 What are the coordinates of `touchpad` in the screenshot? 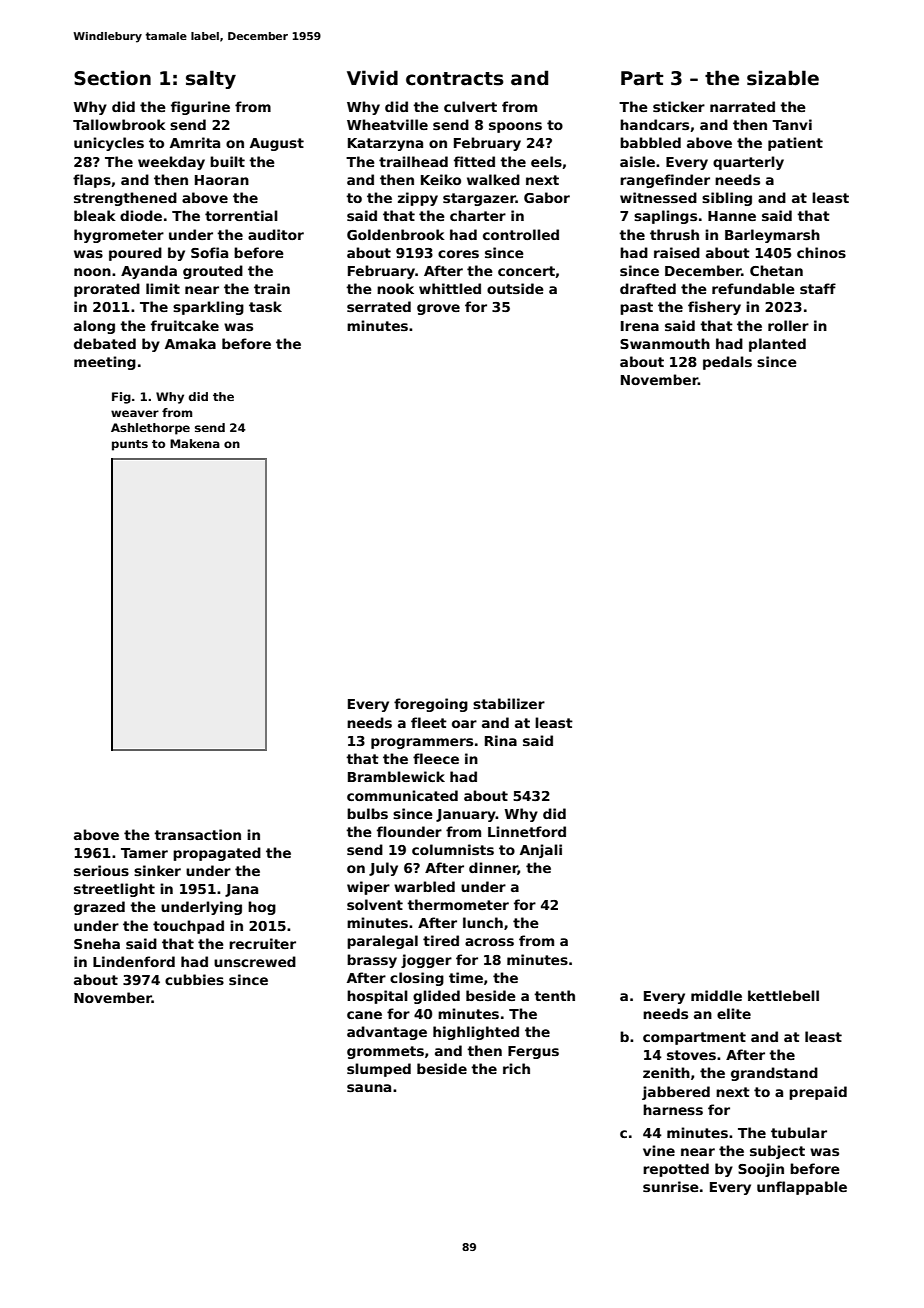 It's located at (188, 927).
